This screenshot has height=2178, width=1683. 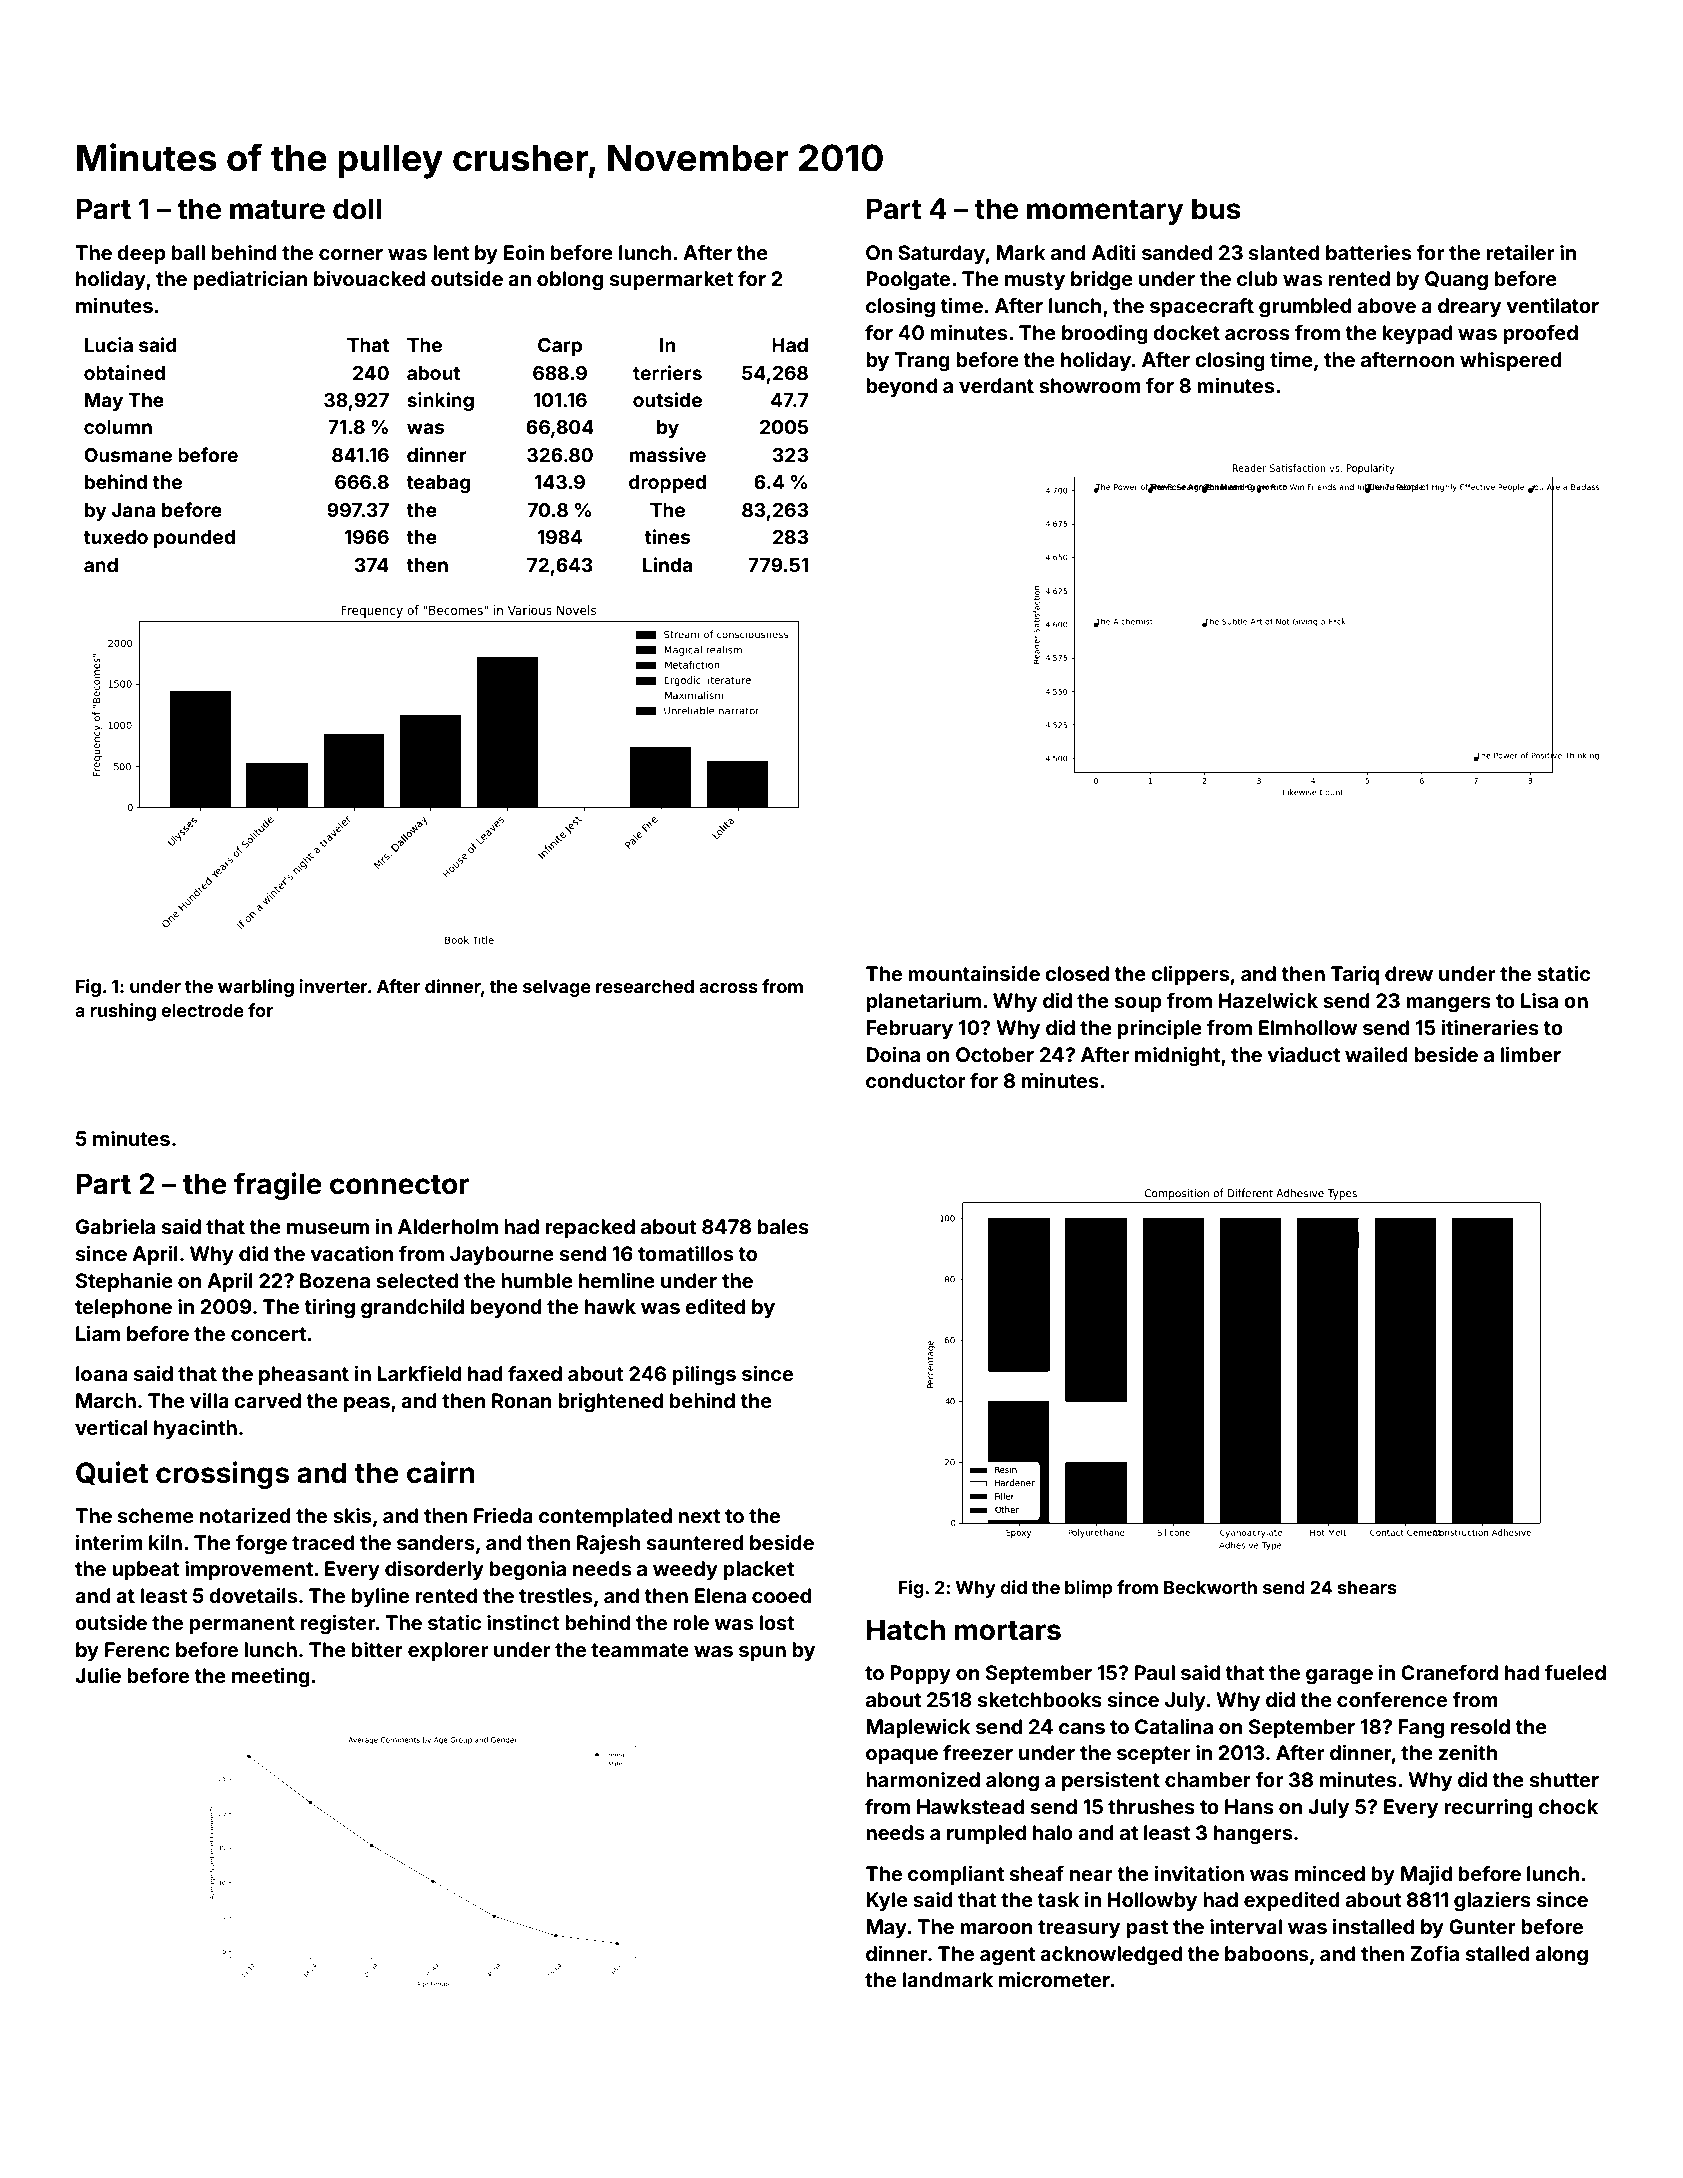 I want to click on clippers, so click(x=1190, y=975).
